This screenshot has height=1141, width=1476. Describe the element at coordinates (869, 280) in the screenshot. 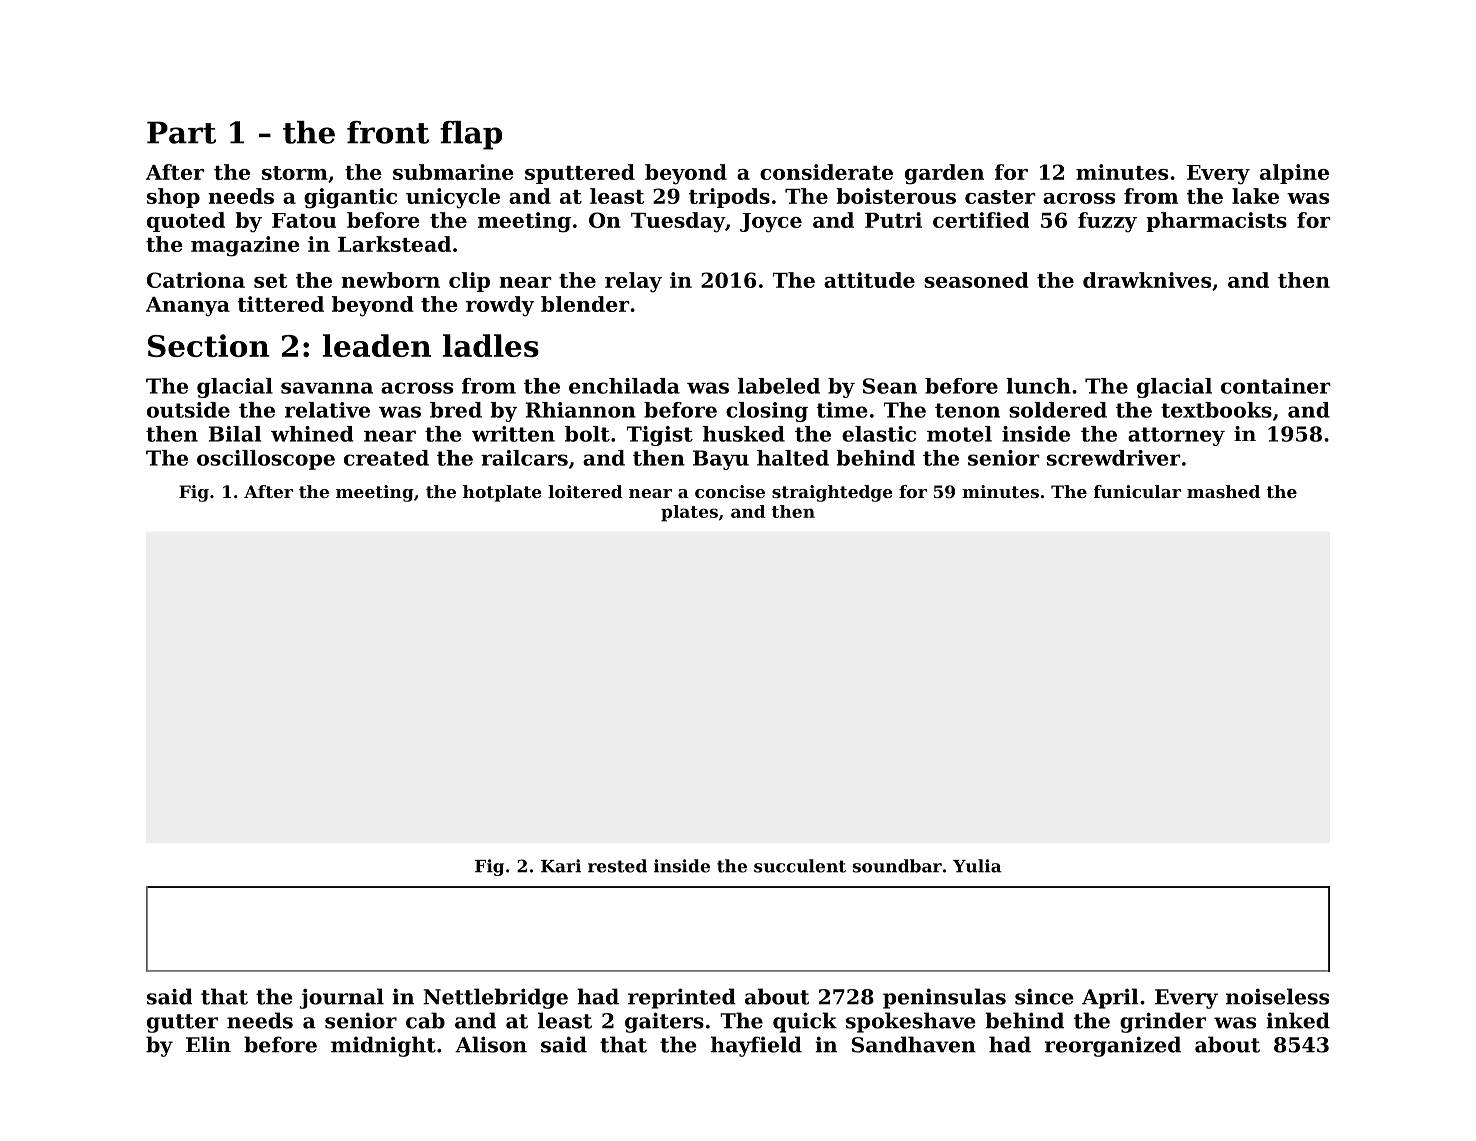

I see `attitude` at that location.
